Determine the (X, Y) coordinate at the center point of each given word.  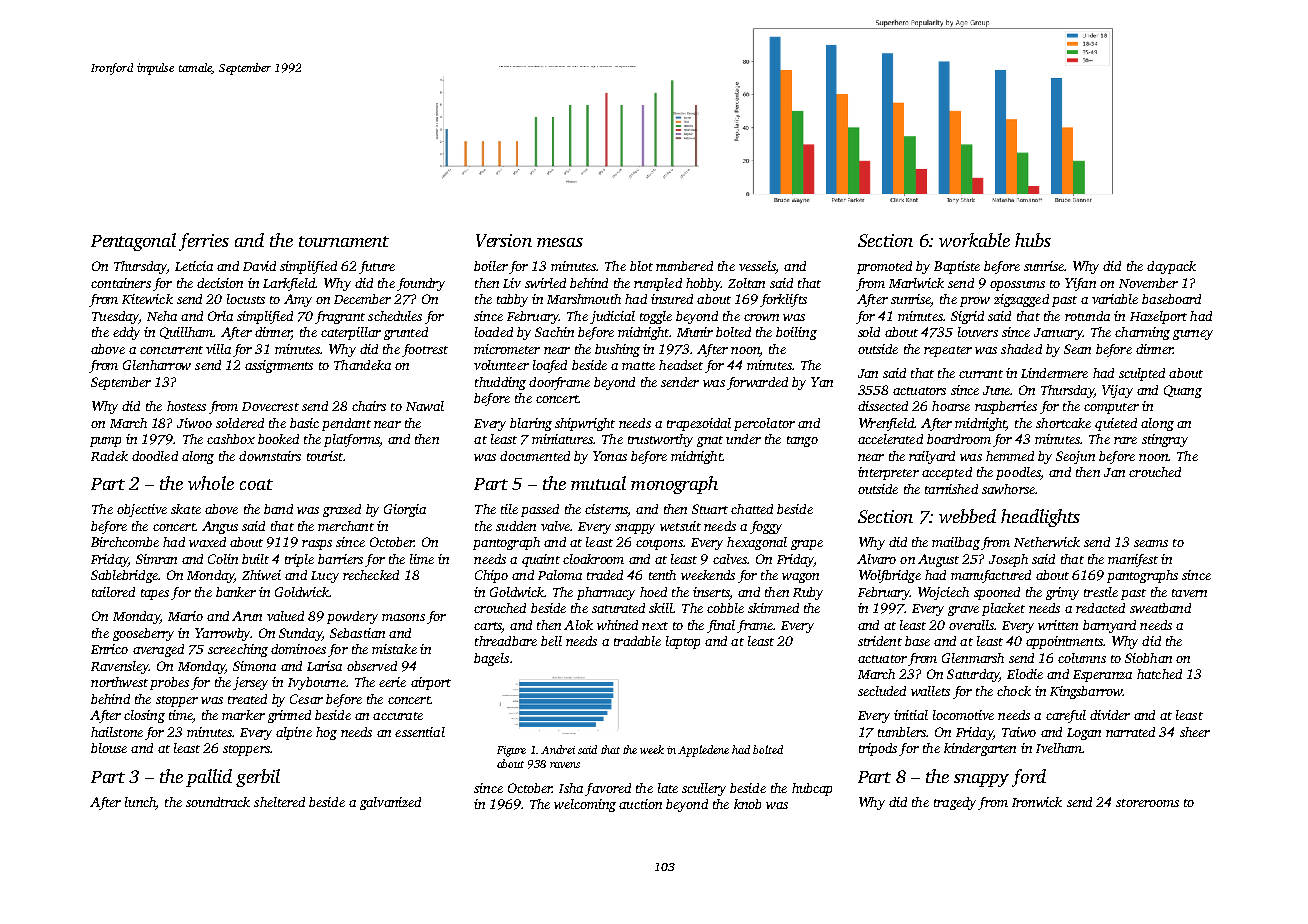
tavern (1189, 593)
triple (299, 560)
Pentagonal (133, 242)
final (721, 626)
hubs (1033, 240)
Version (504, 240)
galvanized (390, 803)
